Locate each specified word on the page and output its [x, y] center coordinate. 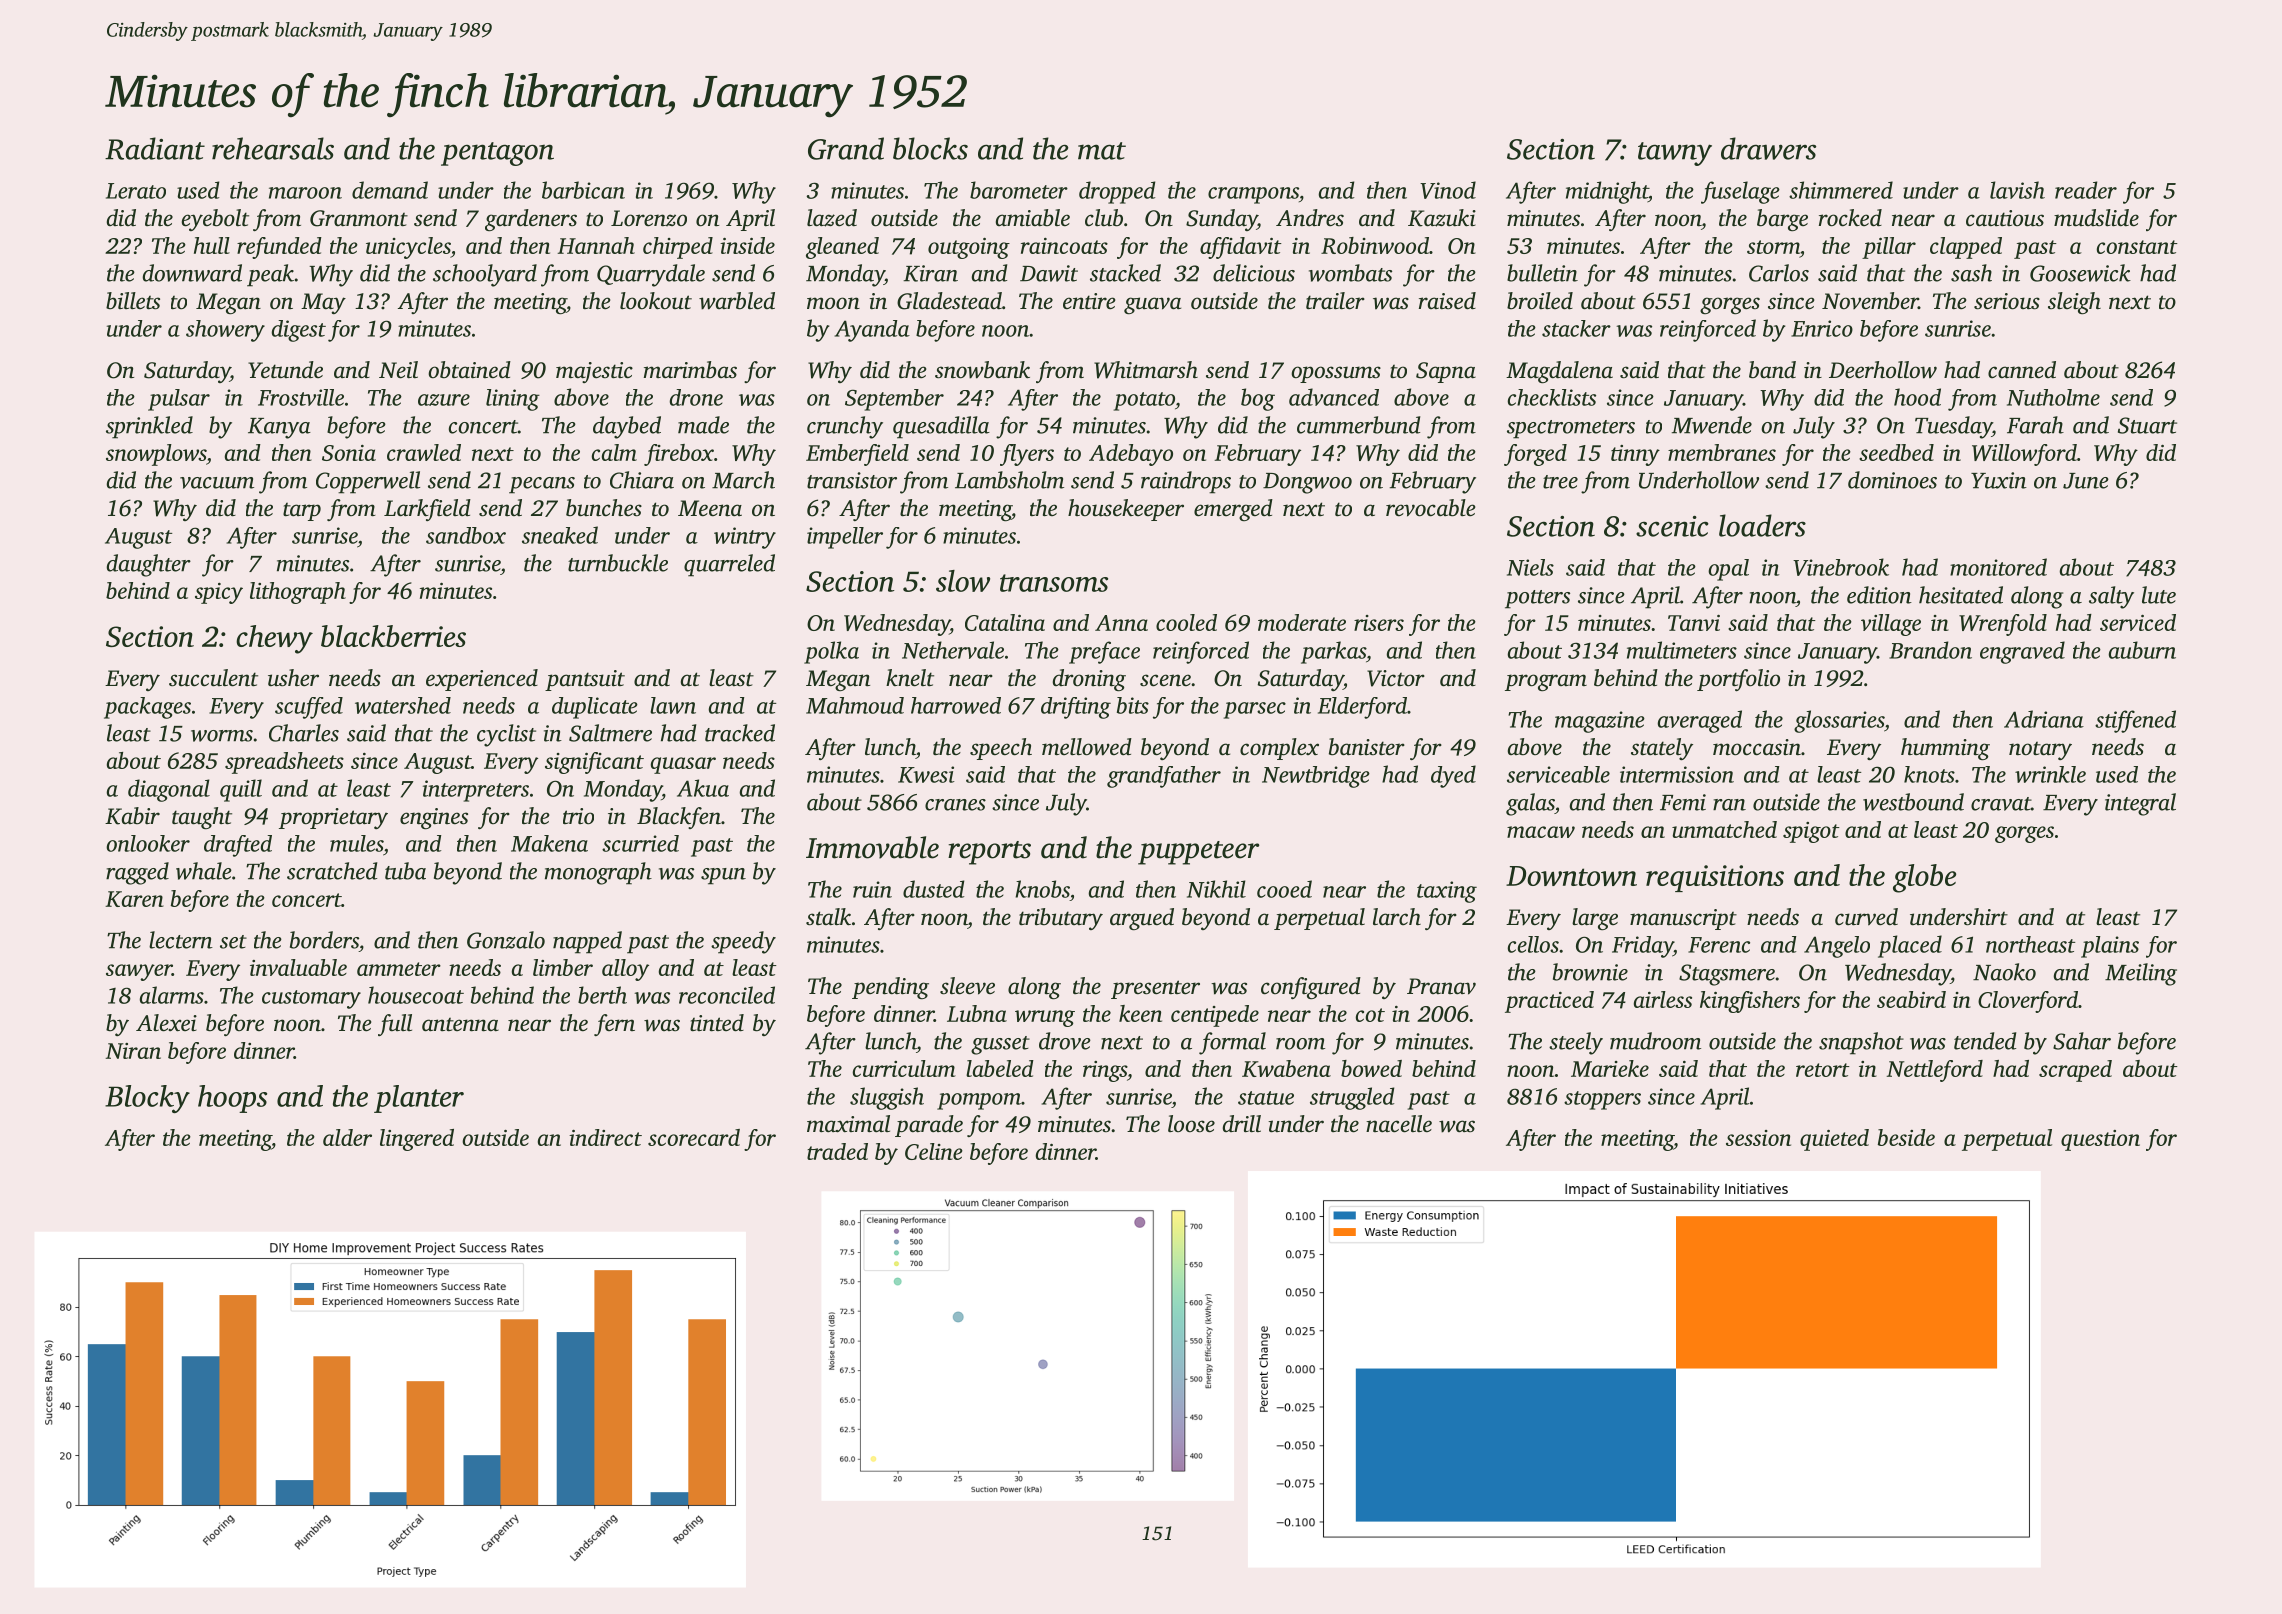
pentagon [497, 154]
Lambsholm [1009, 480]
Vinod [1448, 190]
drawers [1768, 148]
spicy [219, 593]
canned [2022, 370]
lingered [417, 1140]
